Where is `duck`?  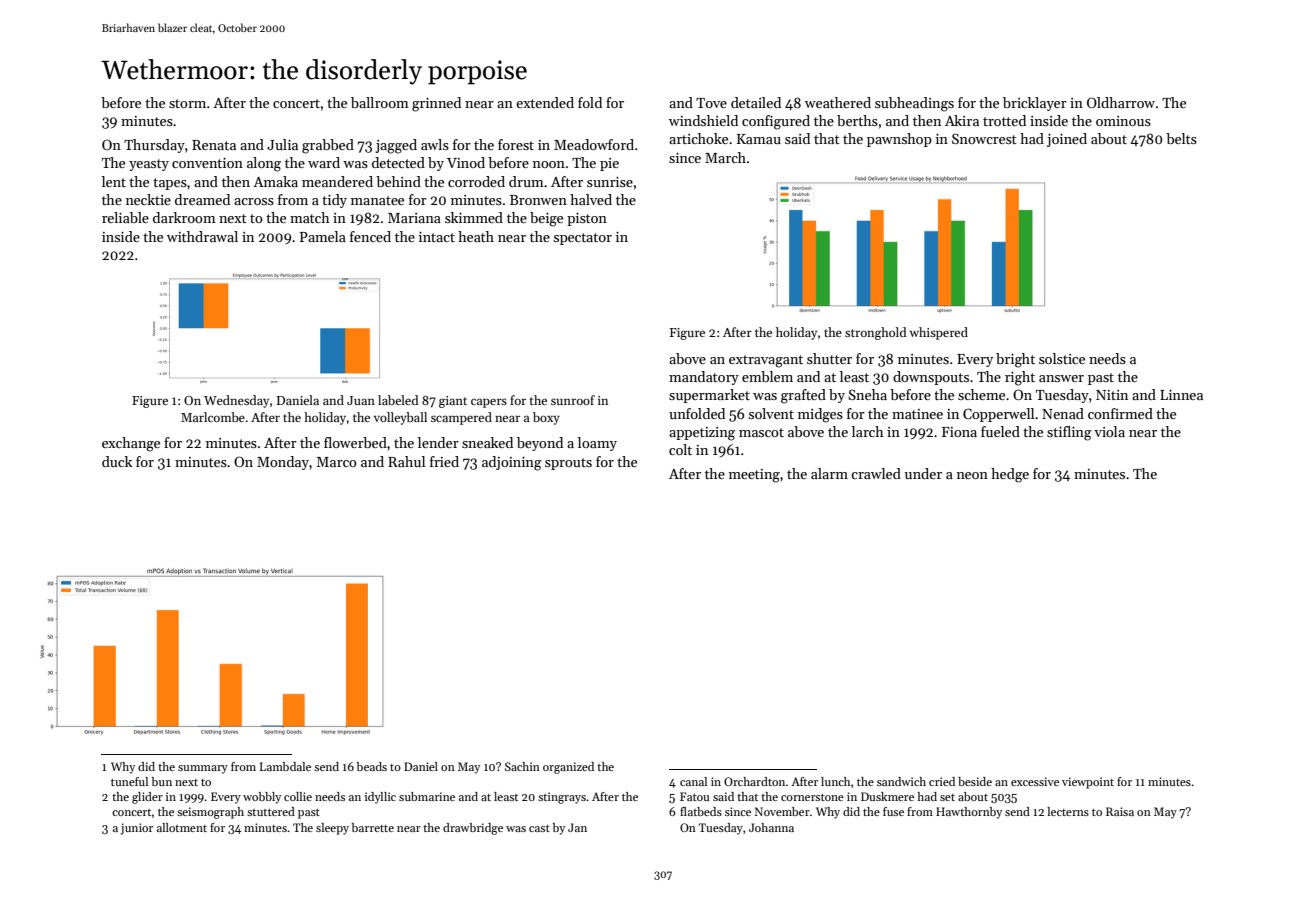
duck is located at coordinates (117, 461).
